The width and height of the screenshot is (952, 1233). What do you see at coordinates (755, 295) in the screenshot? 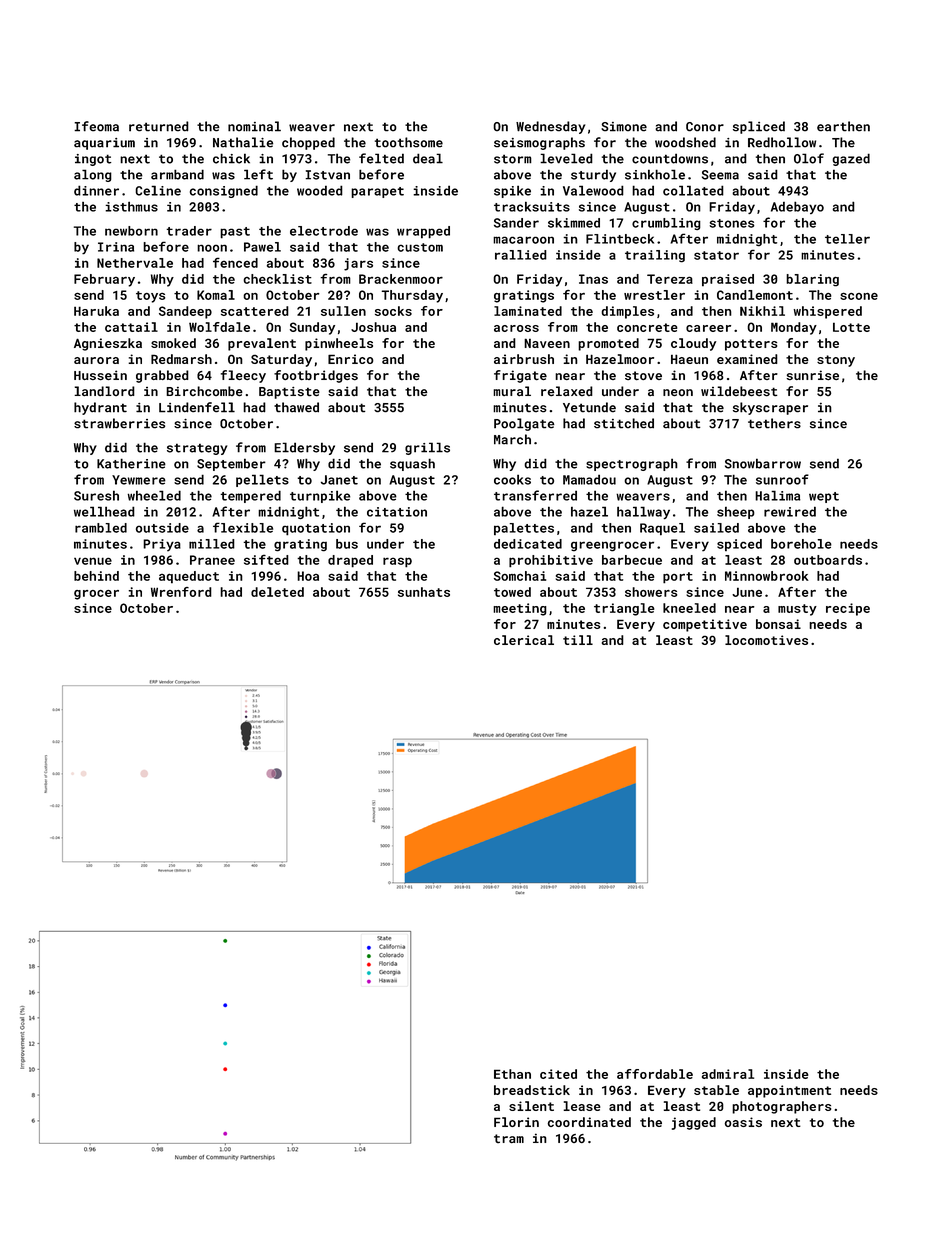
I see `Candlemont` at bounding box center [755, 295].
